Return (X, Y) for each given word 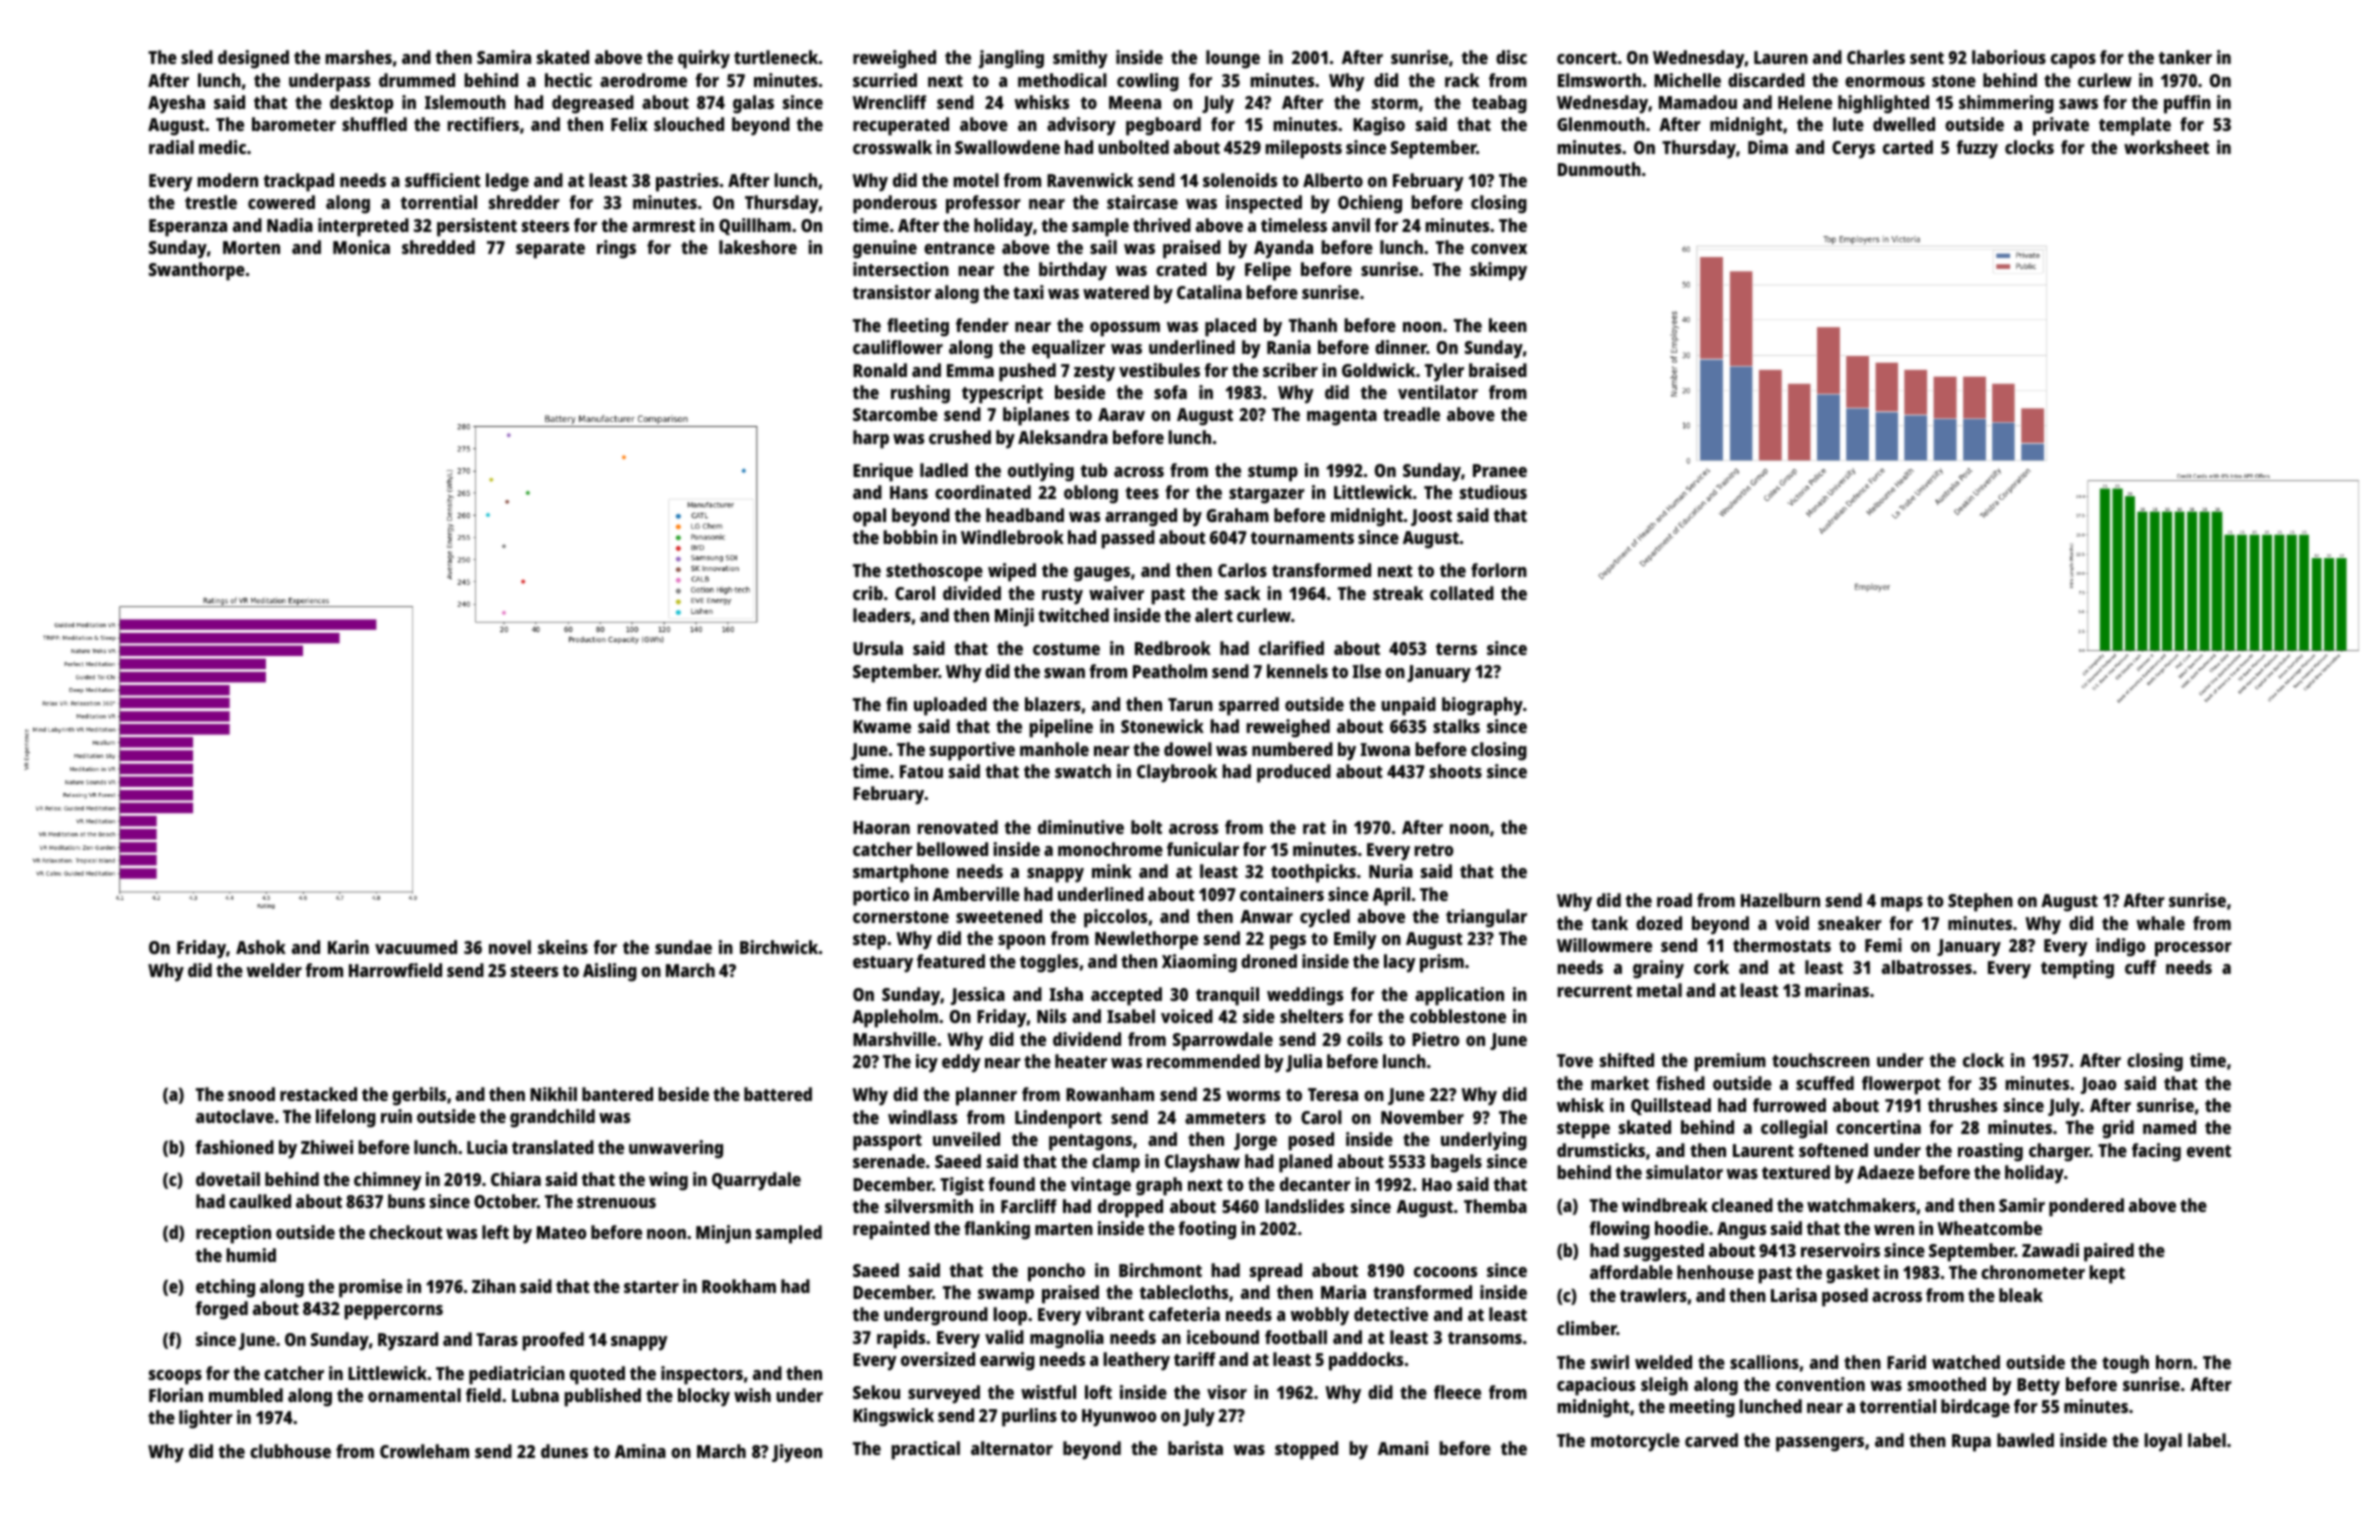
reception (233, 1234)
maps (1902, 904)
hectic (568, 80)
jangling (1011, 59)
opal (869, 517)
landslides (1304, 1206)
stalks (1456, 726)
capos (2073, 61)
